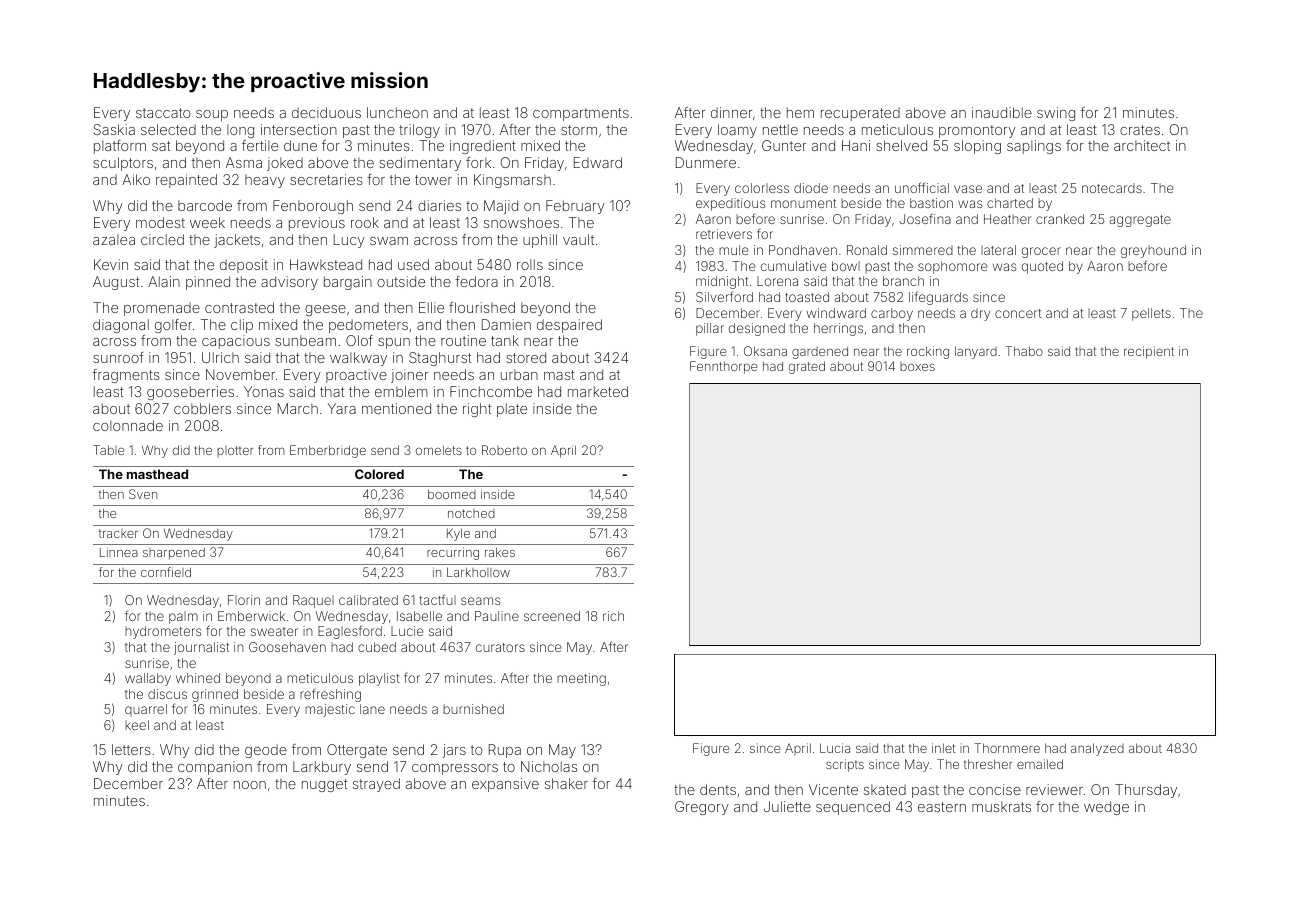  Describe the element at coordinates (143, 494) in the screenshot. I see `Sven` at that location.
